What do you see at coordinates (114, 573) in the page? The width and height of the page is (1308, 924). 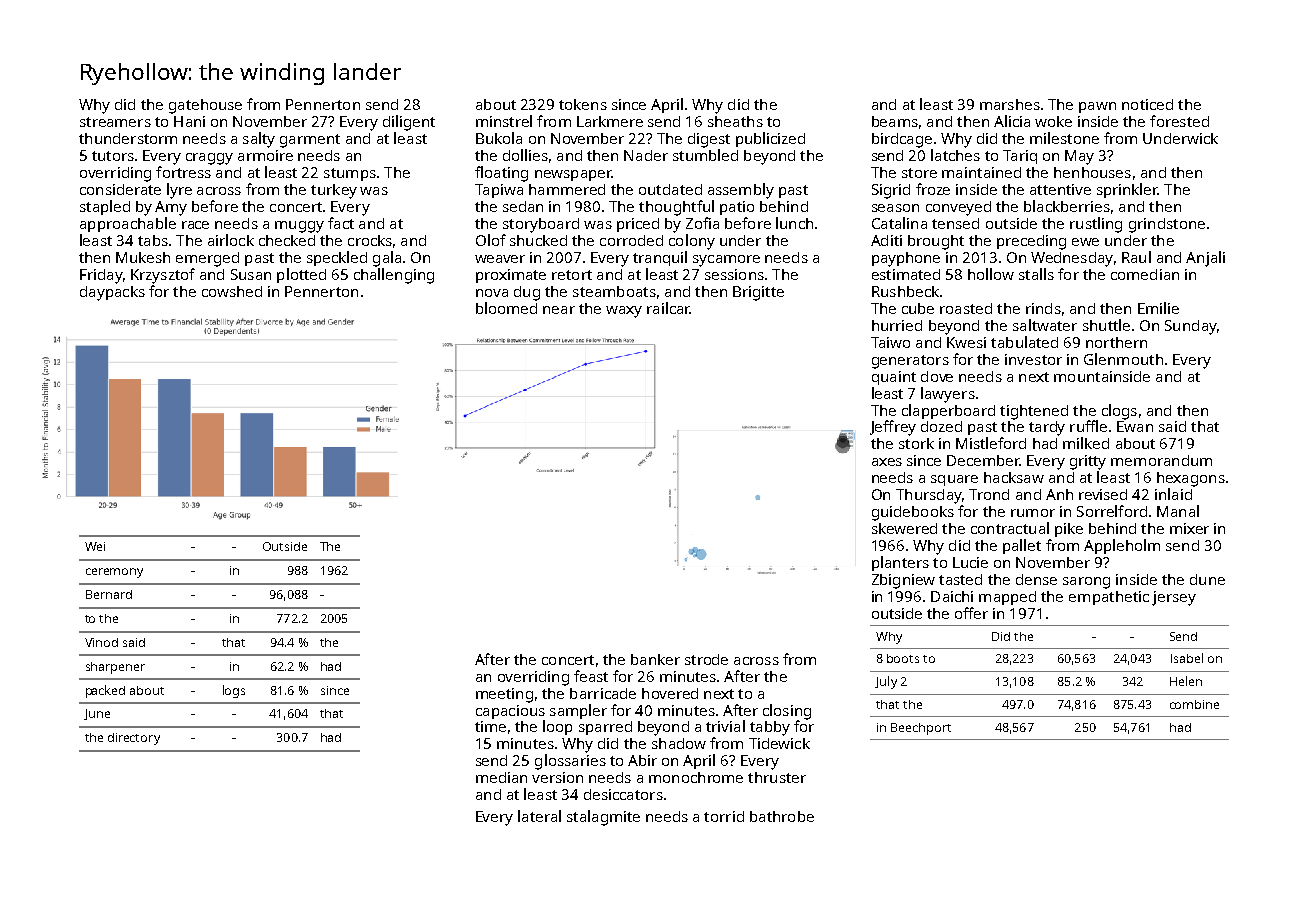 I see `ceremony` at bounding box center [114, 573].
